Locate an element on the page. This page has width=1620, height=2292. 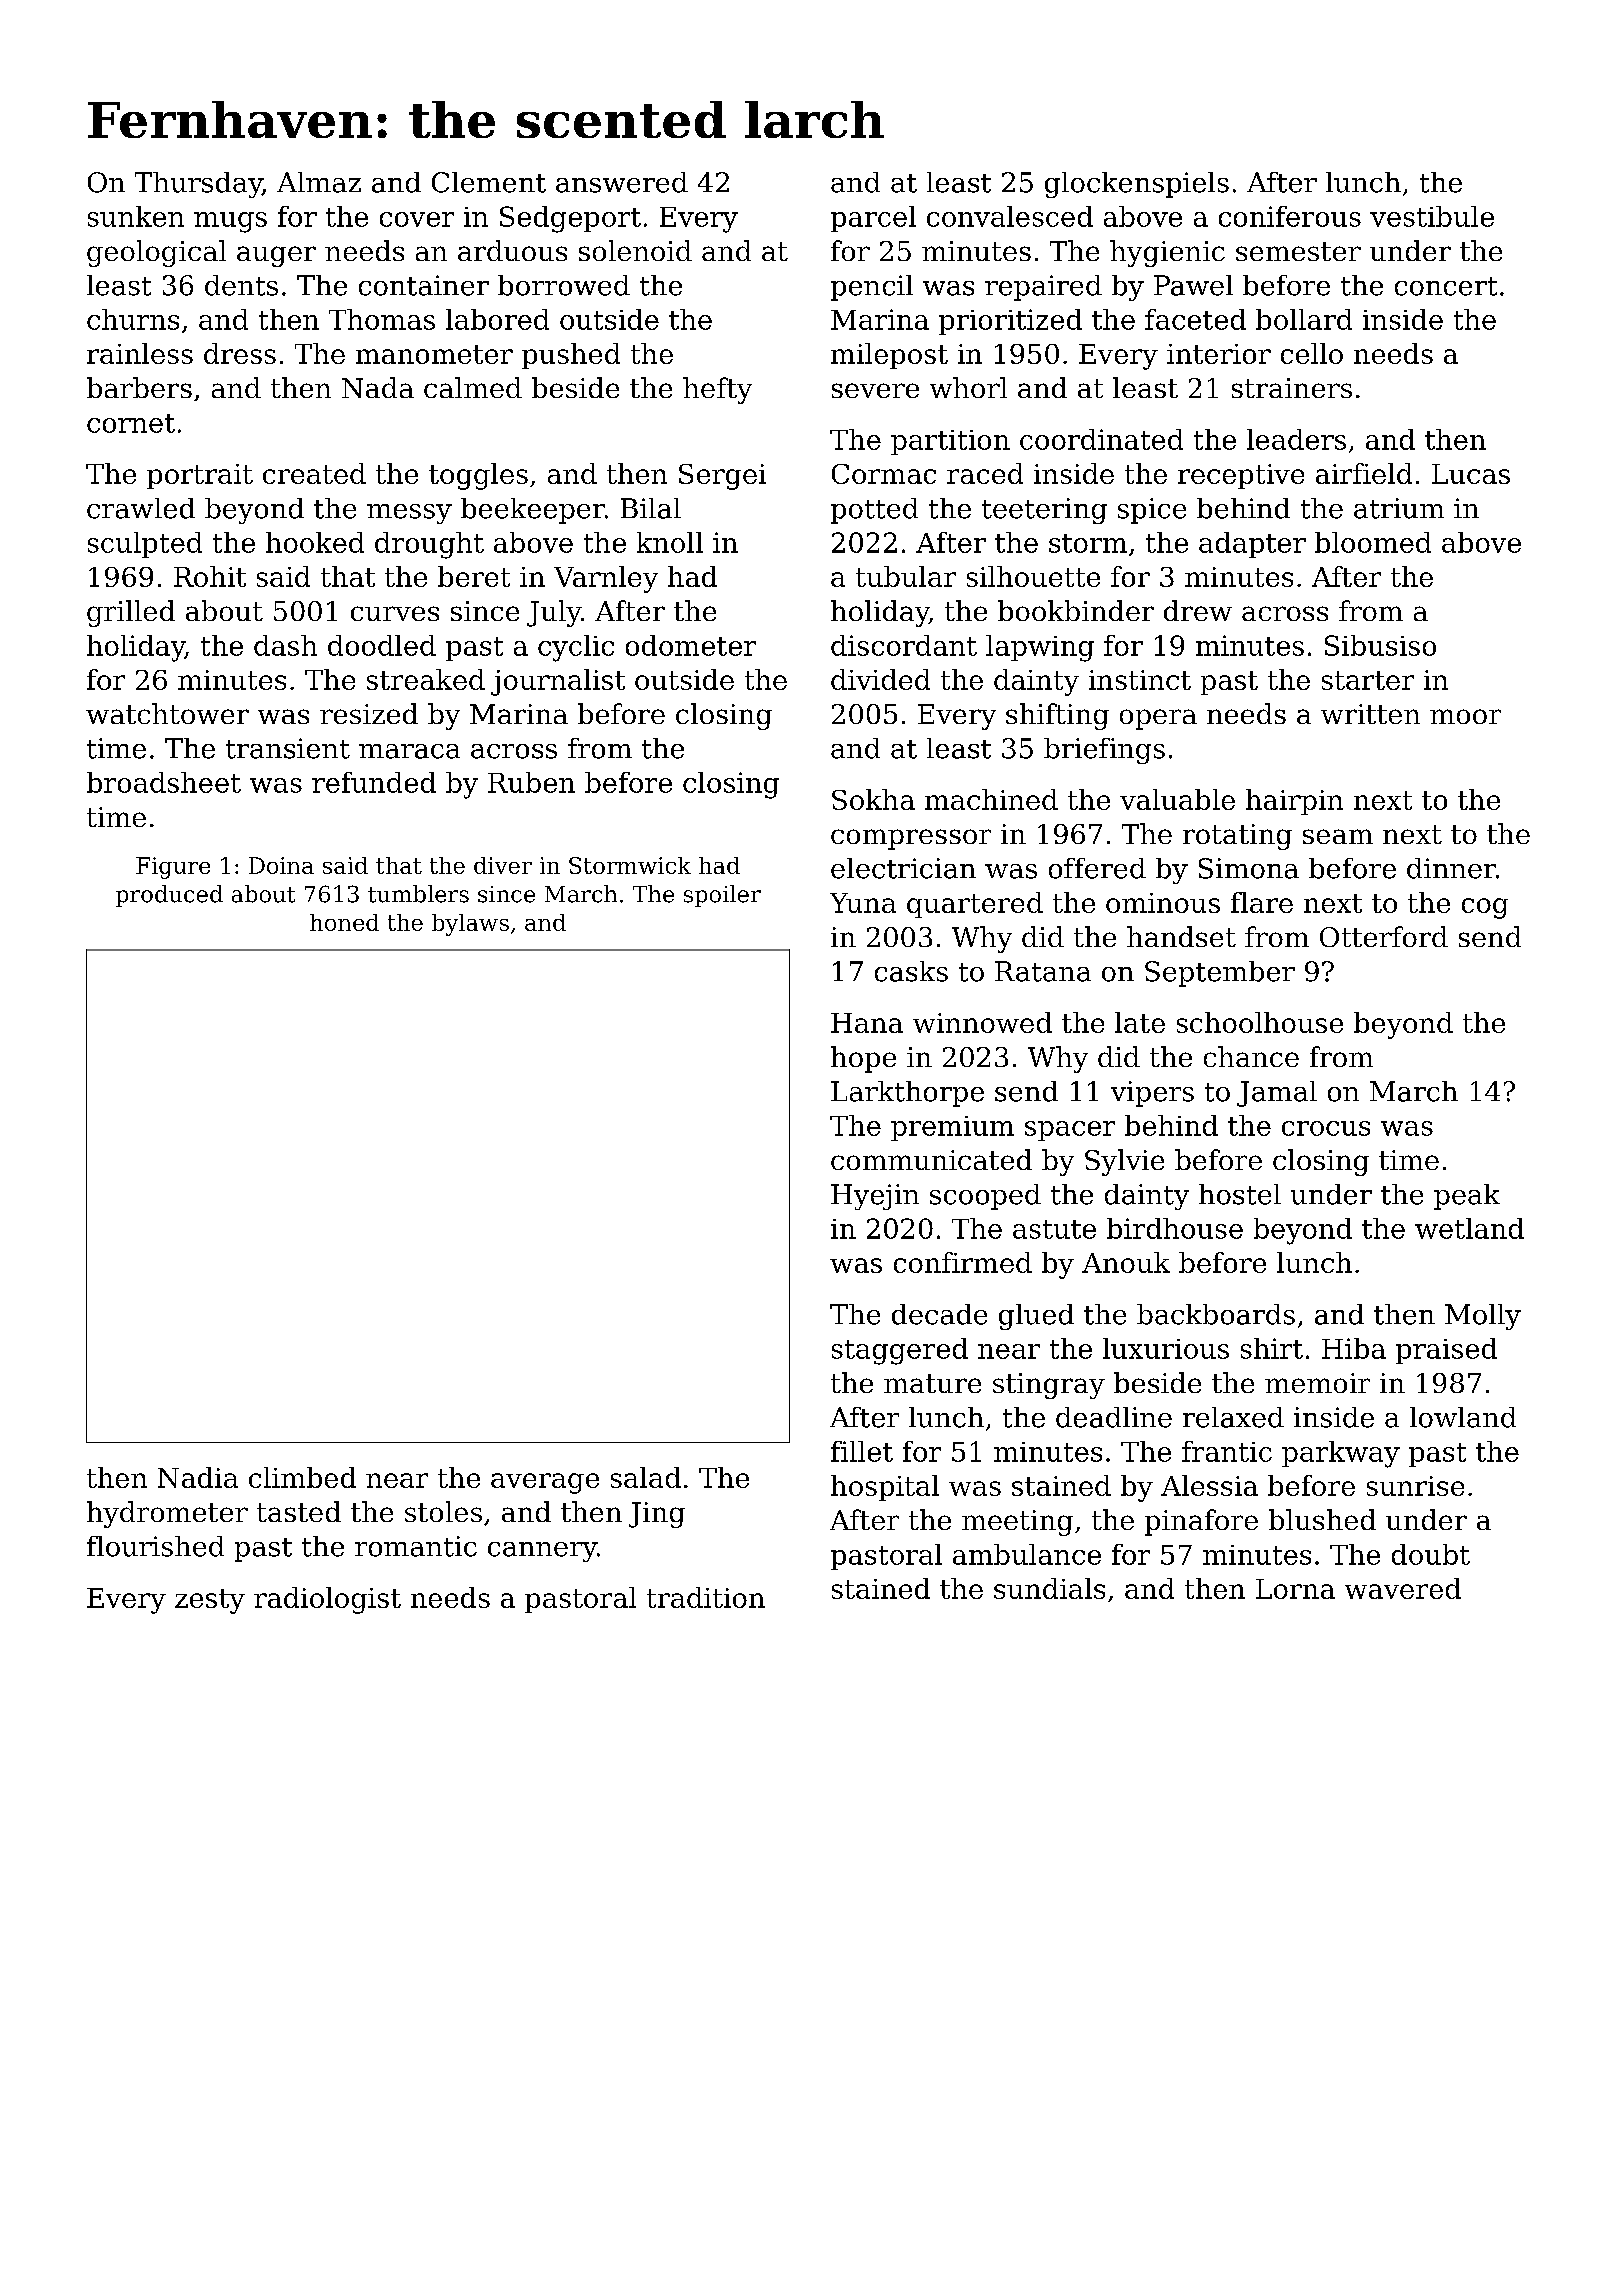
Almaz is located at coordinates (319, 182).
